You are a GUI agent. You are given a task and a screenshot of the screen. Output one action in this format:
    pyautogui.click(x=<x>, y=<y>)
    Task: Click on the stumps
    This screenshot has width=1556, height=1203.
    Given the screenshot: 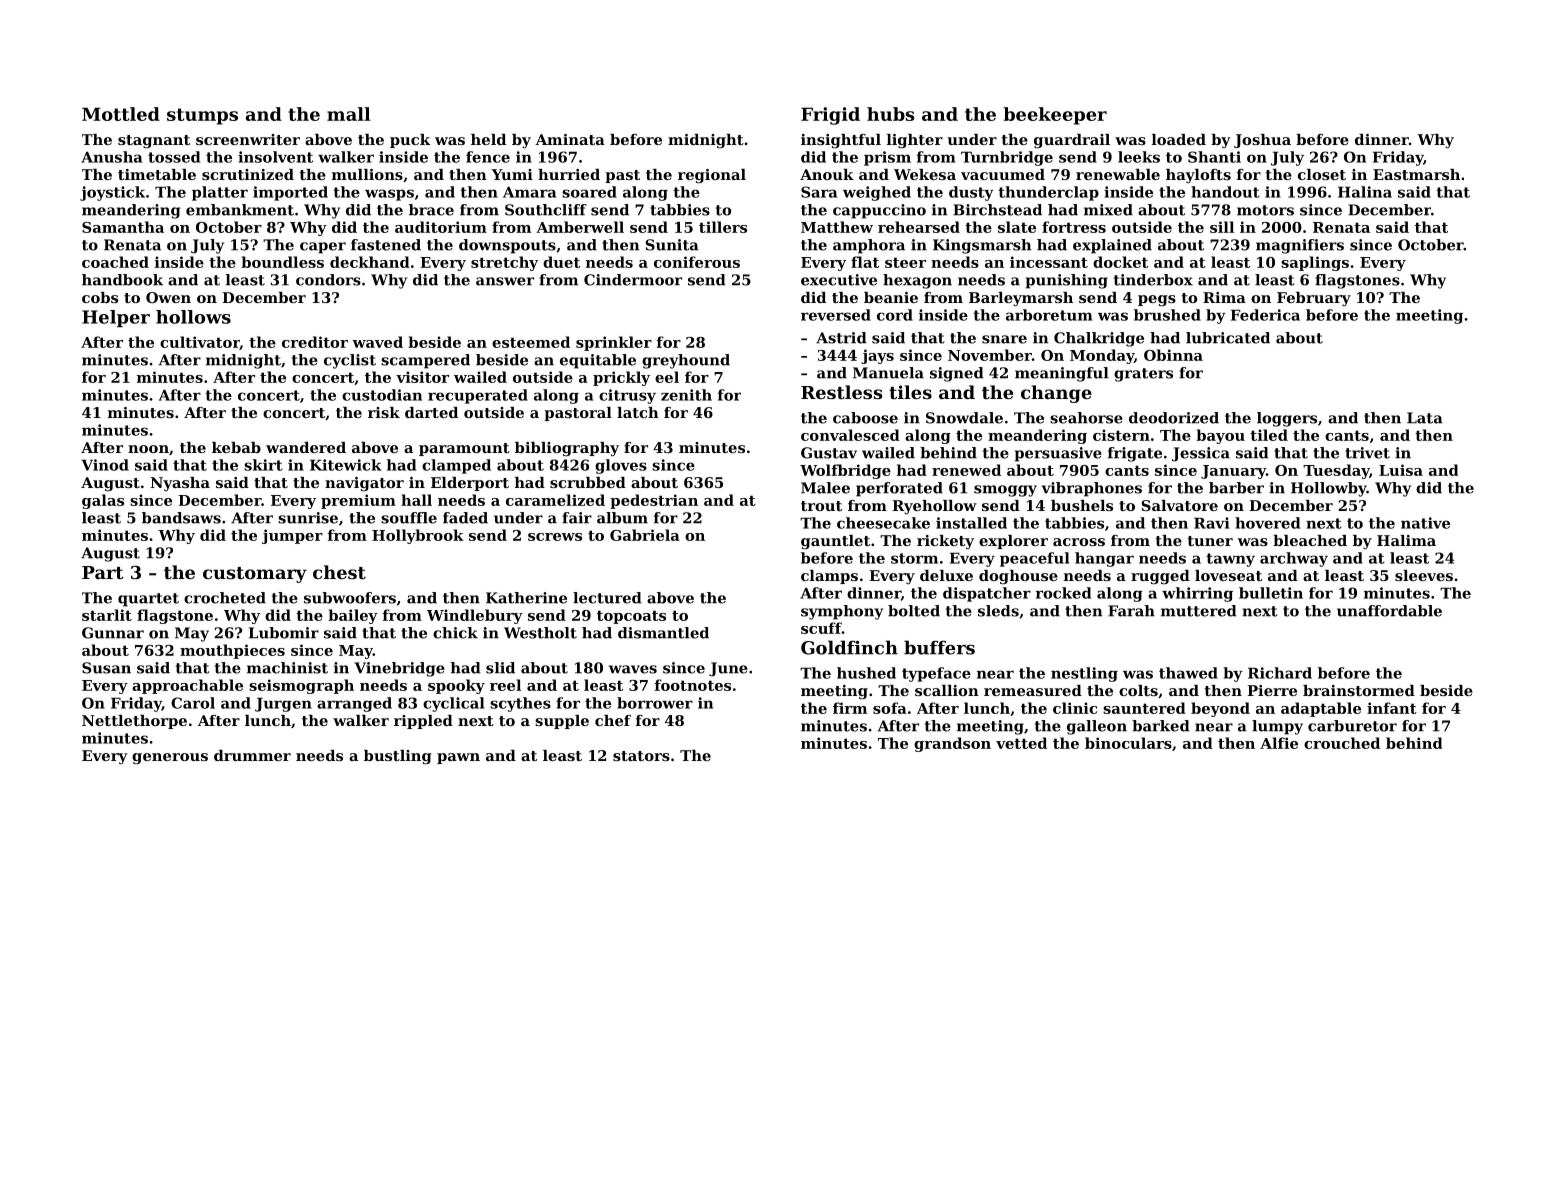 What is the action you would take?
    pyautogui.click(x=202, y=116)
